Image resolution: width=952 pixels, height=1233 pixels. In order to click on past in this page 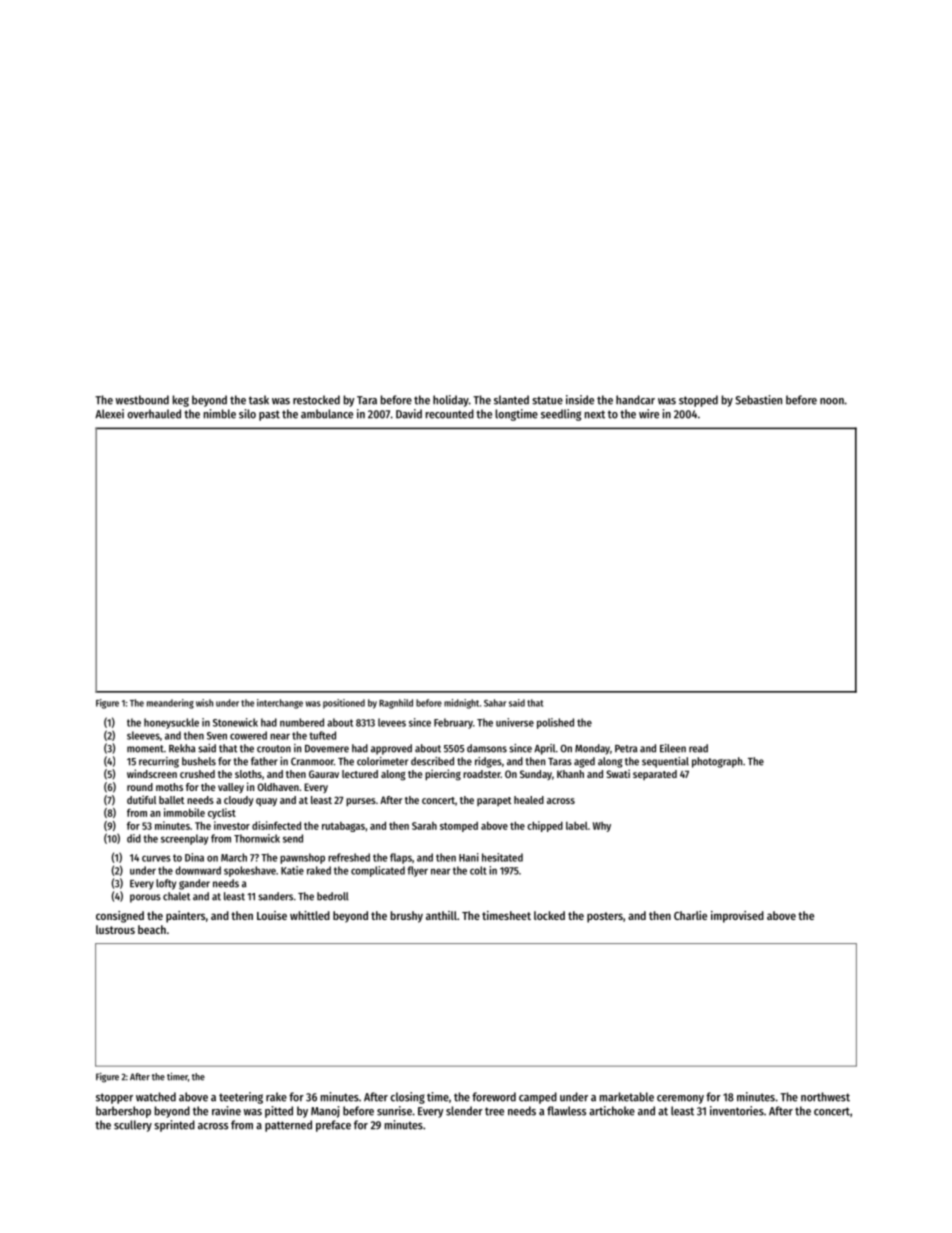, I will do `click(269, 415)`.
